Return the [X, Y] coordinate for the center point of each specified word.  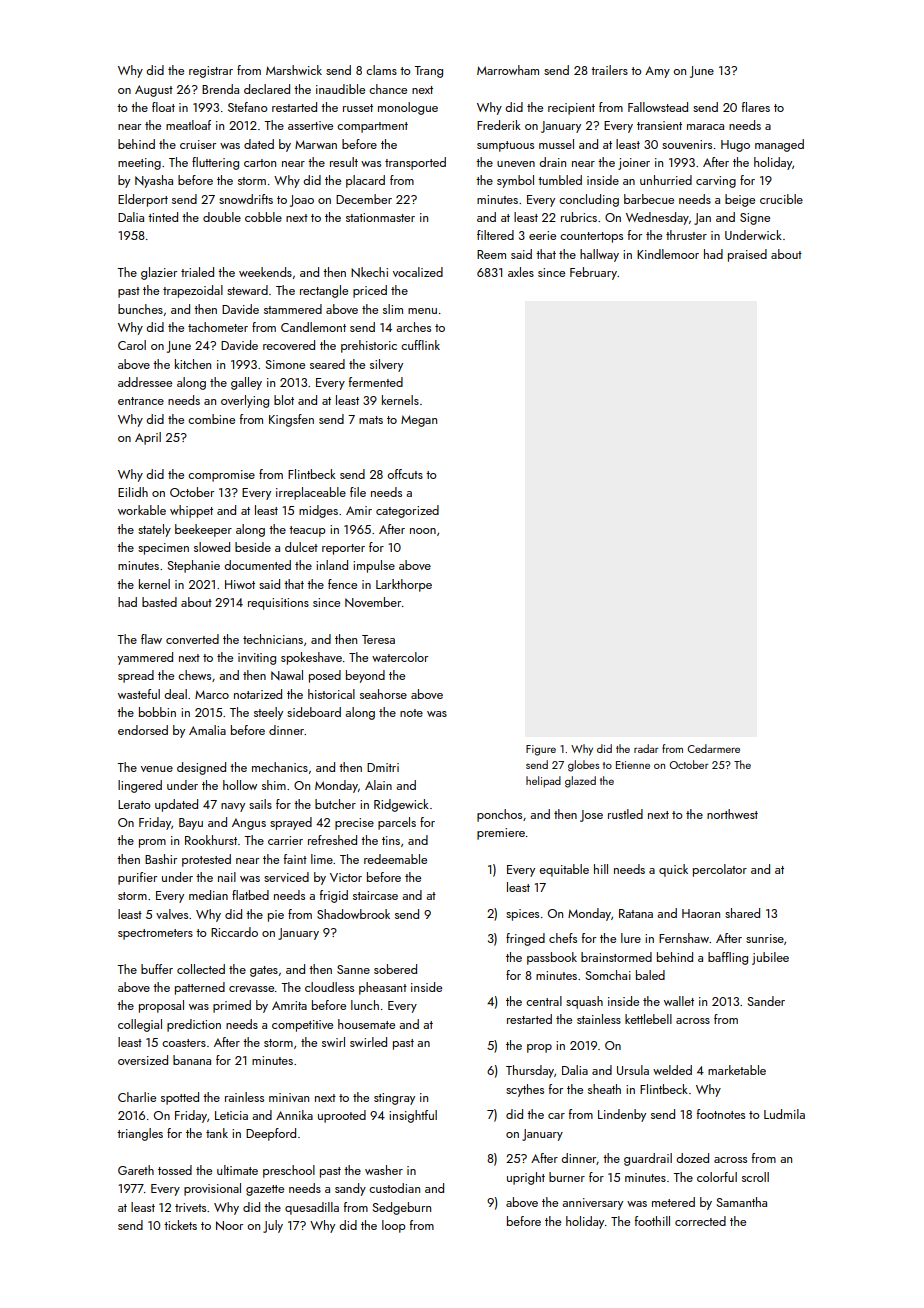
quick [673, 870]
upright [526, 1178]
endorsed [143, 730]
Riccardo [234, 932]
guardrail [648, 1159]
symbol [515, 181]
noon [423, 531]
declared [267, 89]
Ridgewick [401, 805]
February [593, 273]
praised [747, 255]
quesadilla [312, 1208]
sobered [395, 969]
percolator [720, 870]
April [148, 438]
